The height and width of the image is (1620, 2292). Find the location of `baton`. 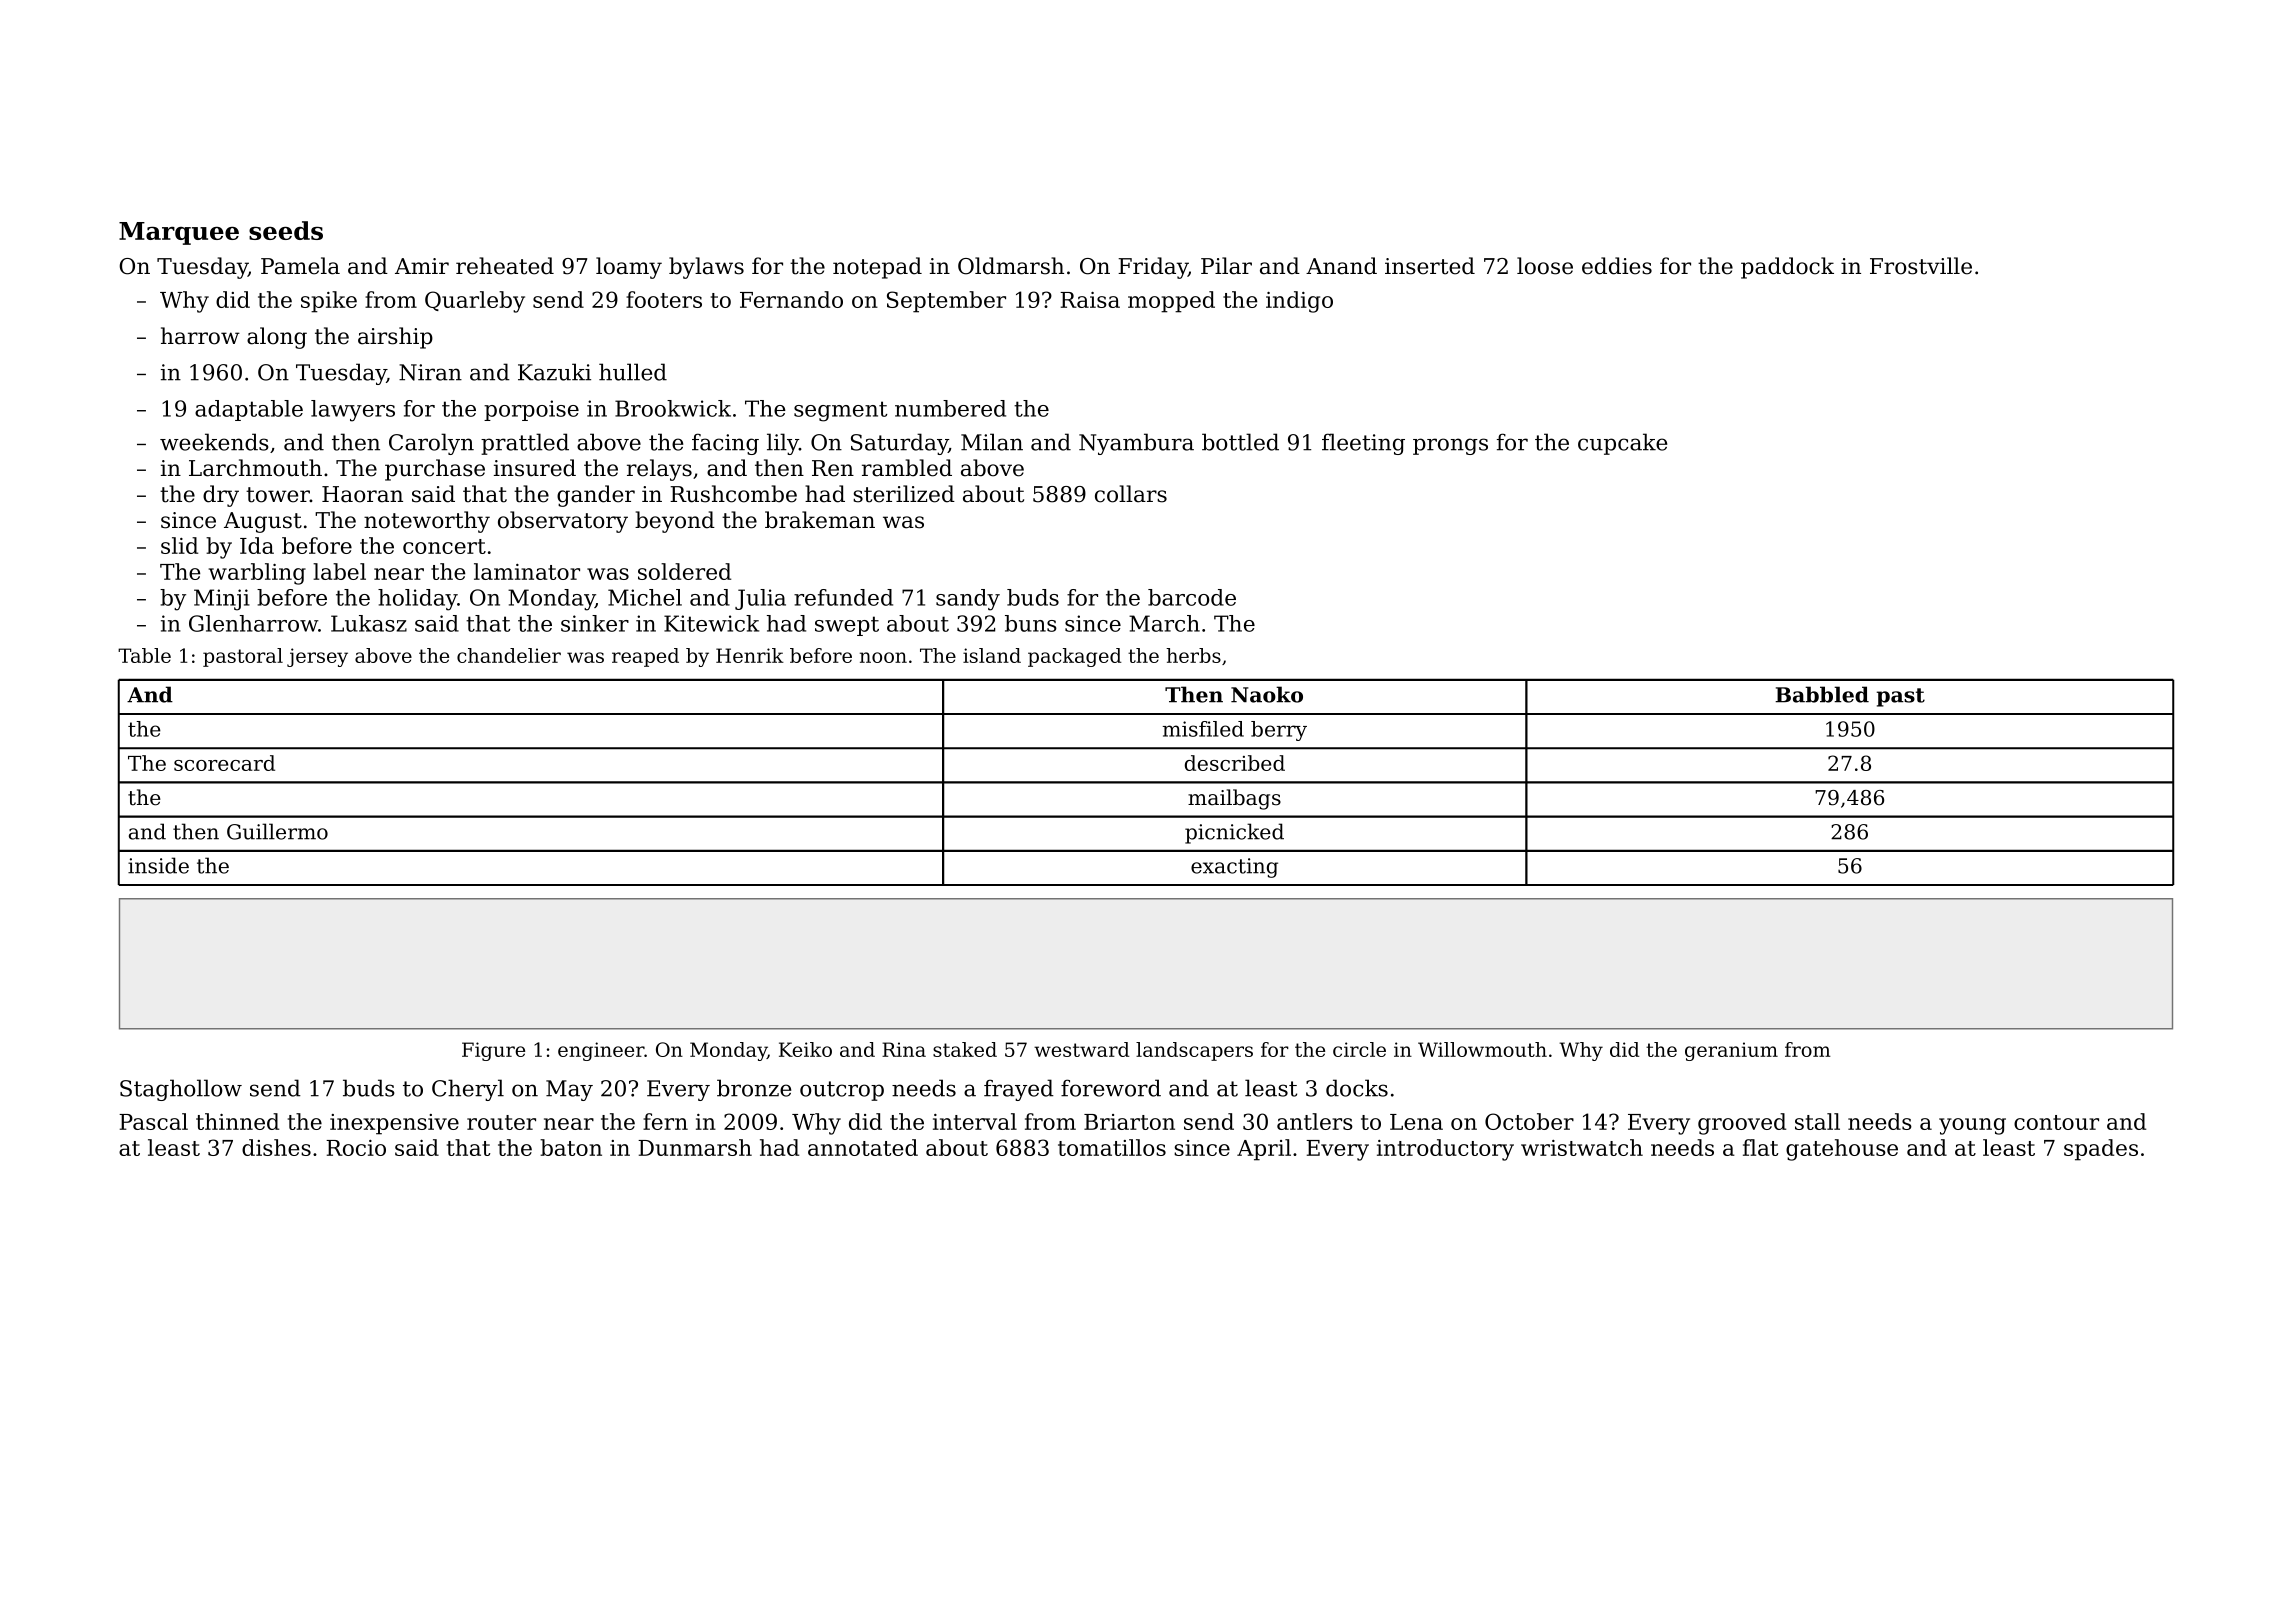

baton is located at coordinates (571, 1147).
